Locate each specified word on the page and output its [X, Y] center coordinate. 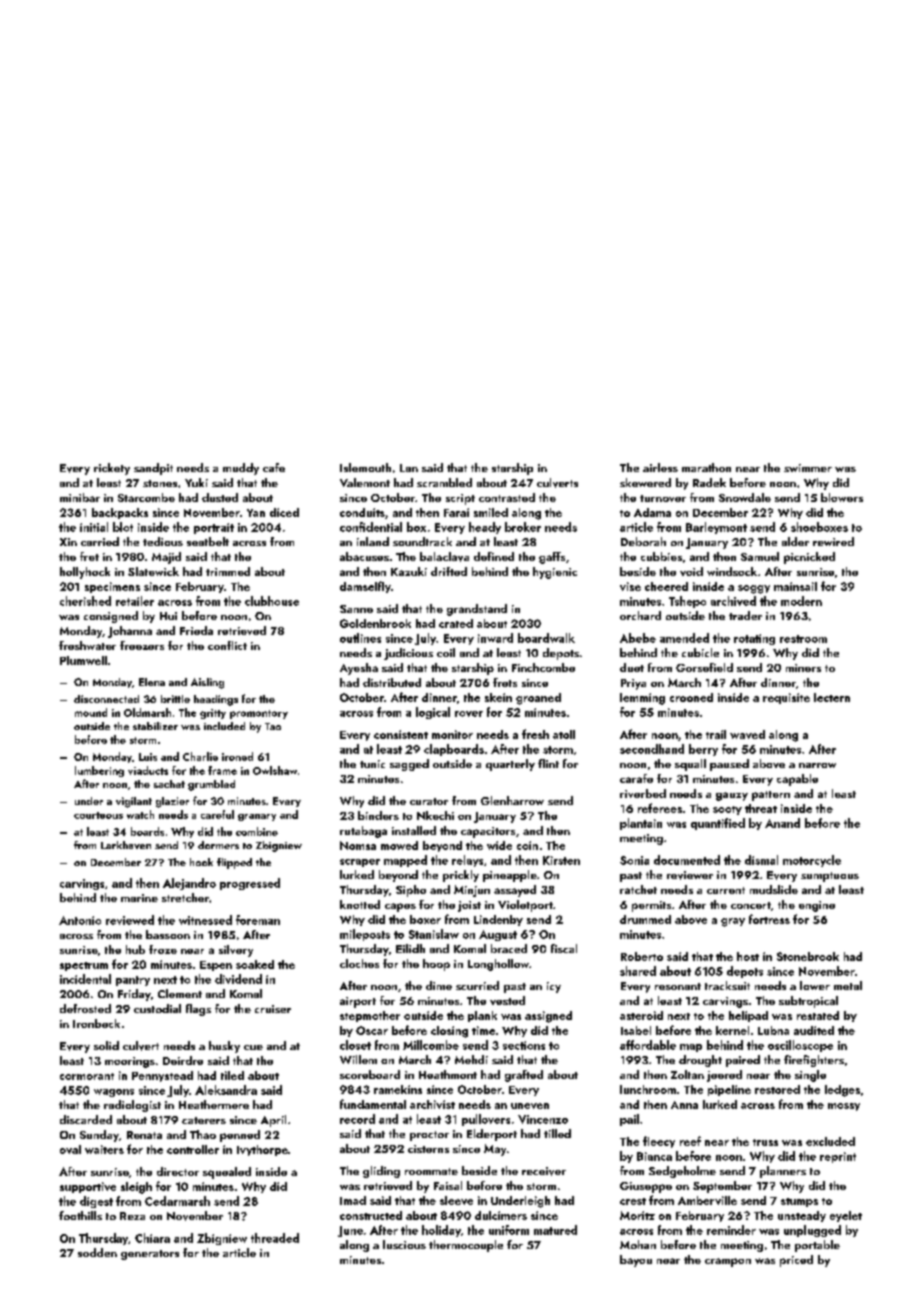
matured [555, 1230]
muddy [241, 469]
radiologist [132, 1106]
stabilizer [155, 726]
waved [747, 734]
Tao [273, 726]
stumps [799, 1202]
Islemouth [365, 467]
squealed [227, 1173]
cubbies [661, 556]
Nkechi [435, 815]
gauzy [732, 796]
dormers [218, 845]
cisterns [428, 1149]
